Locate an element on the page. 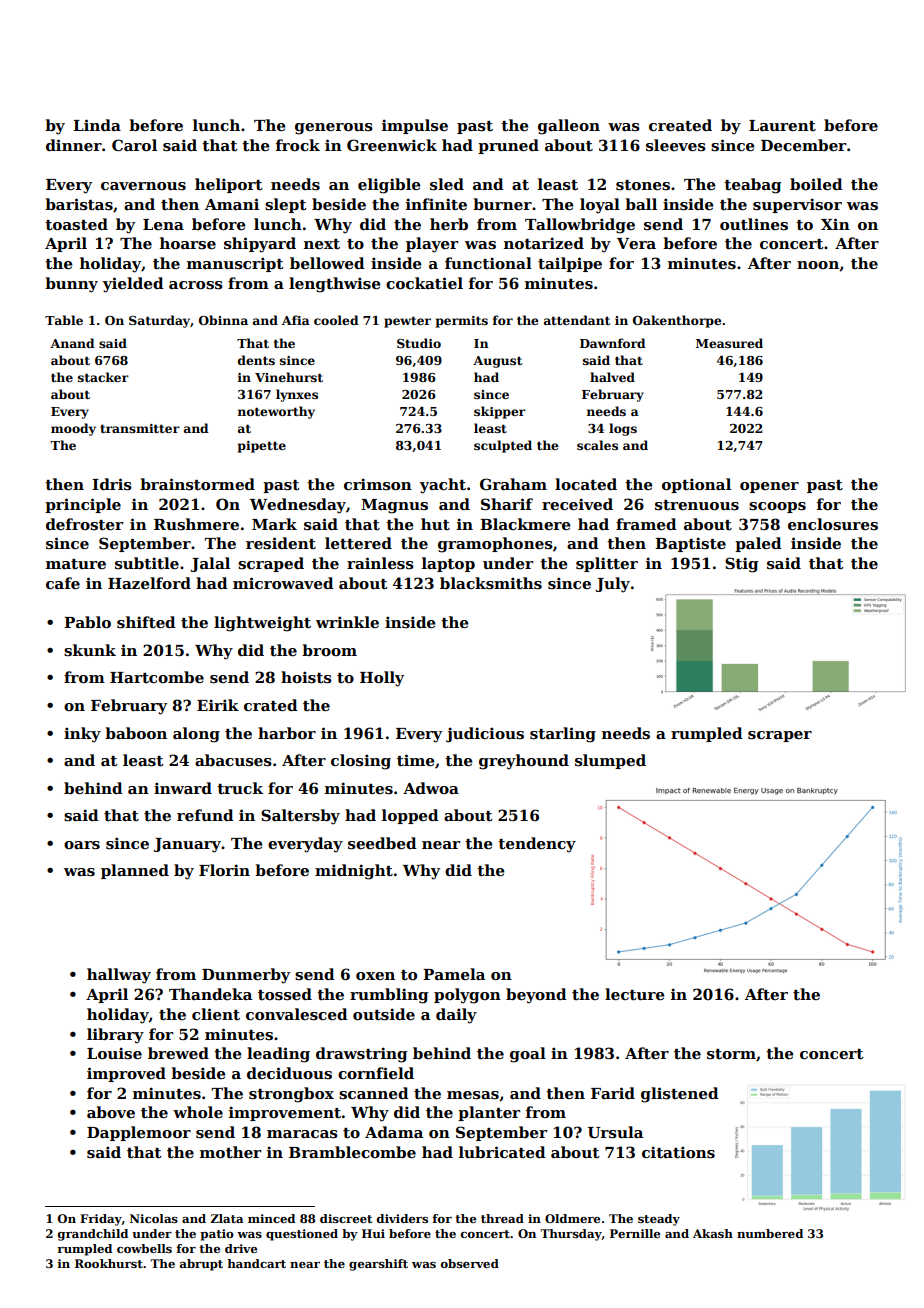 Image resolution: width=924 pixels, height=1308 pixels. daily is located at coordinates (456, 1016).
